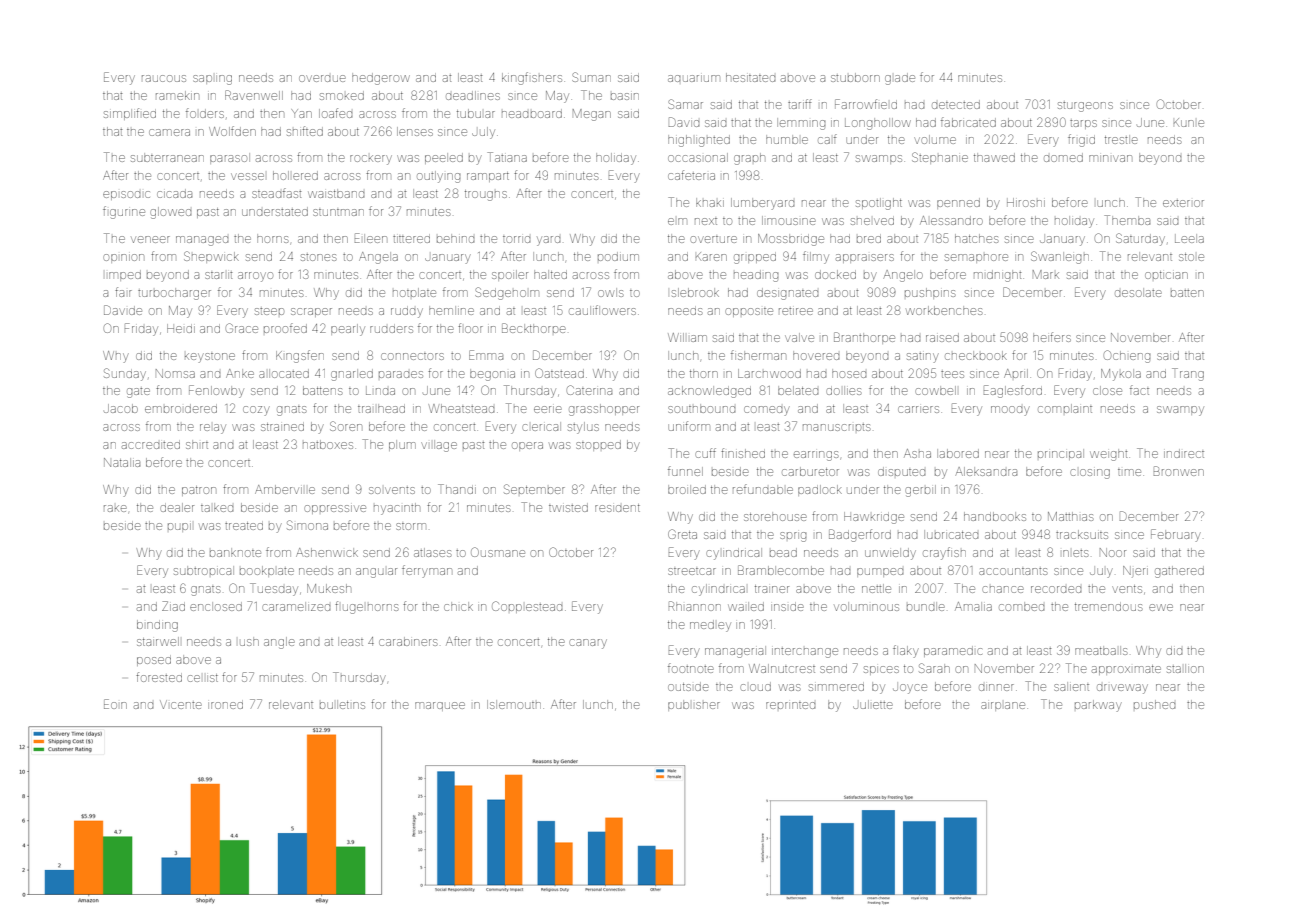 The height and width of the screenshot is (924, 1308). Describe the element at coordinates (202, 678) in the screenshot. I see `cellist` at that location.
